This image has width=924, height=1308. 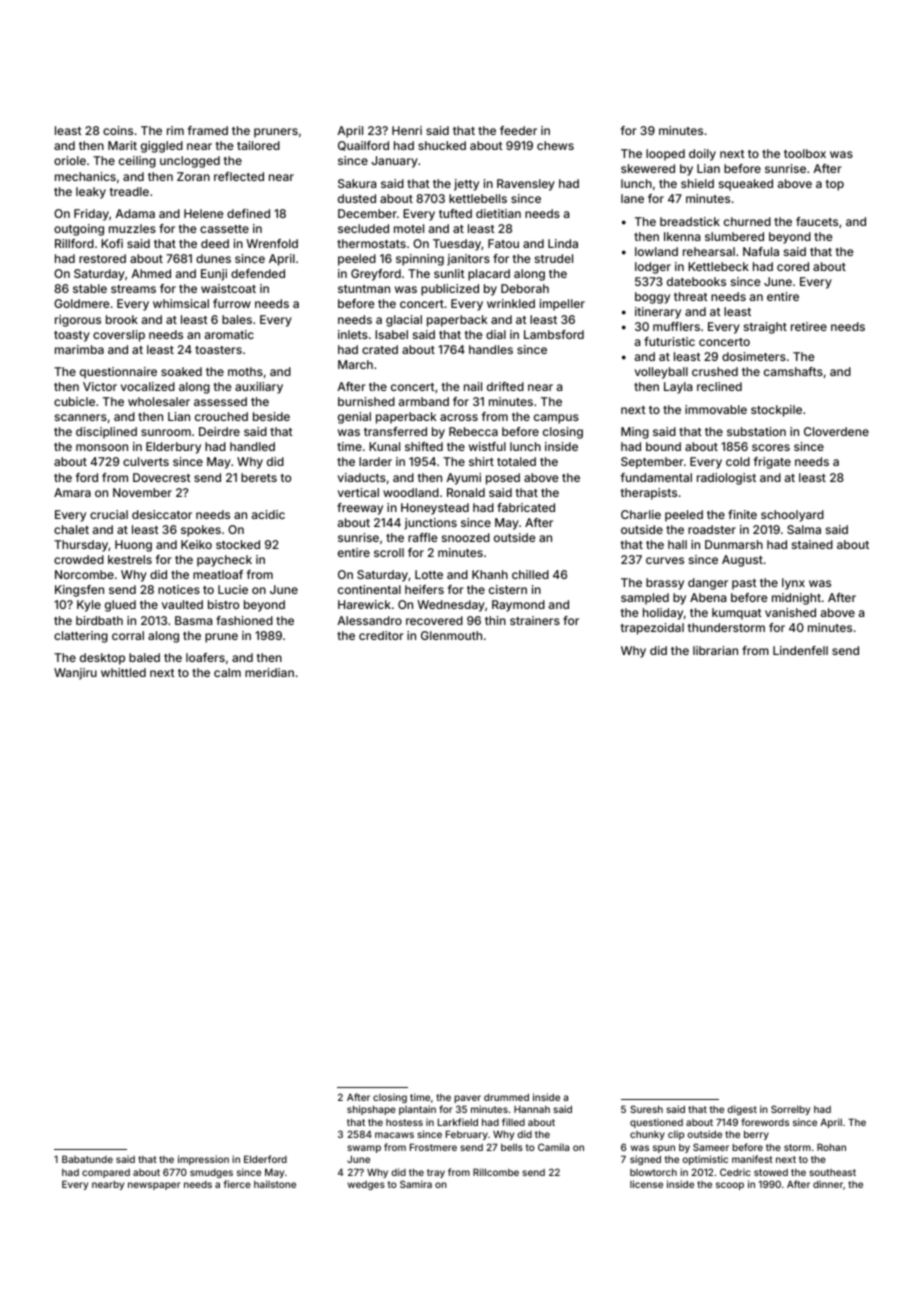 What do you see at coordinates (734, 544) in the image?
I see `Dunmarsh` at bounding box center [734, 544].
